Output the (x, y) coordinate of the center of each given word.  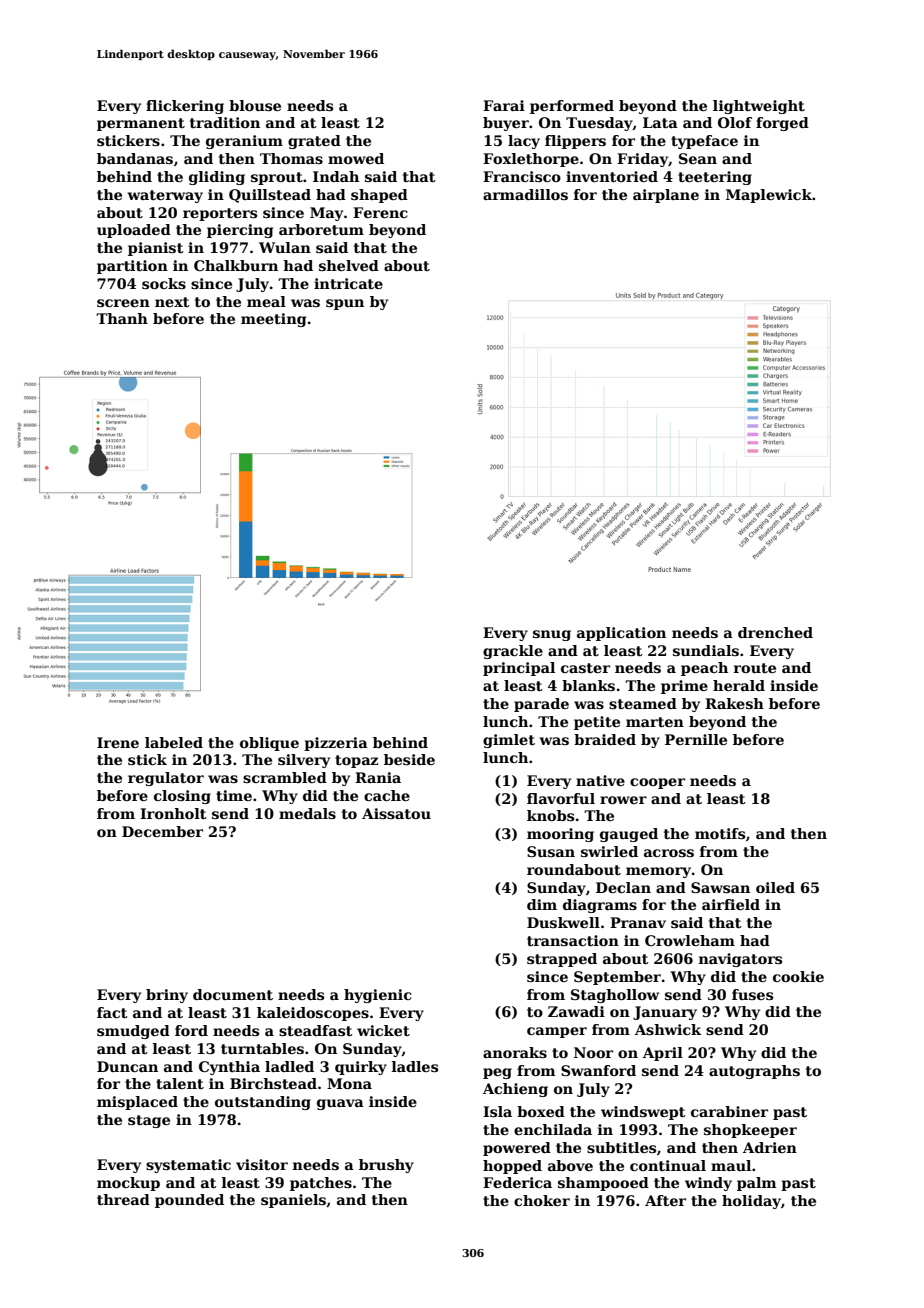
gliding (217, 178)
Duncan (127, 1066)
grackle (513, 652)
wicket (383, 1030)
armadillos (525, 194)
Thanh (122, 318)
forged (782, 124)
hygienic (378, 996)
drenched (775, 632)
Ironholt (173, 813)
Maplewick (769, 196)
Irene (118, 742)
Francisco (522, 176)
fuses (752, 994)
